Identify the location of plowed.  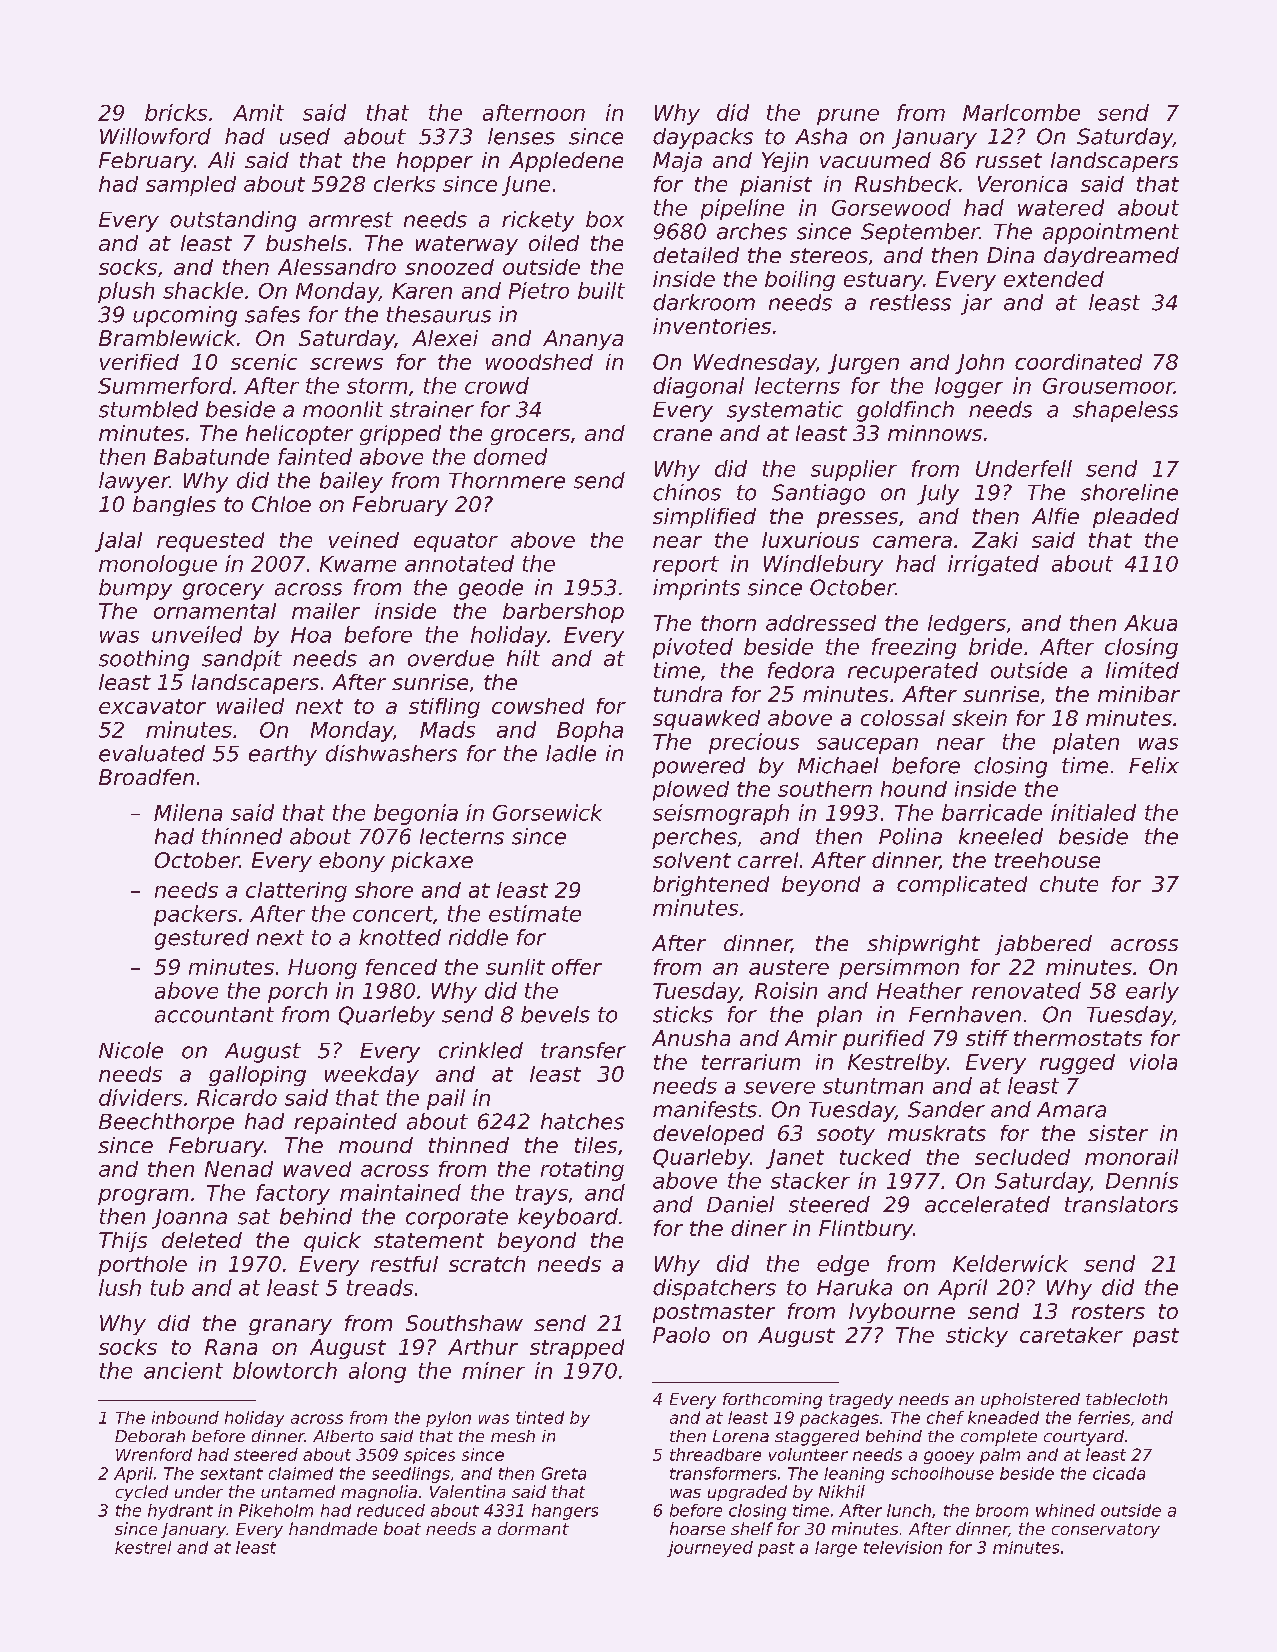
(691, 791).
